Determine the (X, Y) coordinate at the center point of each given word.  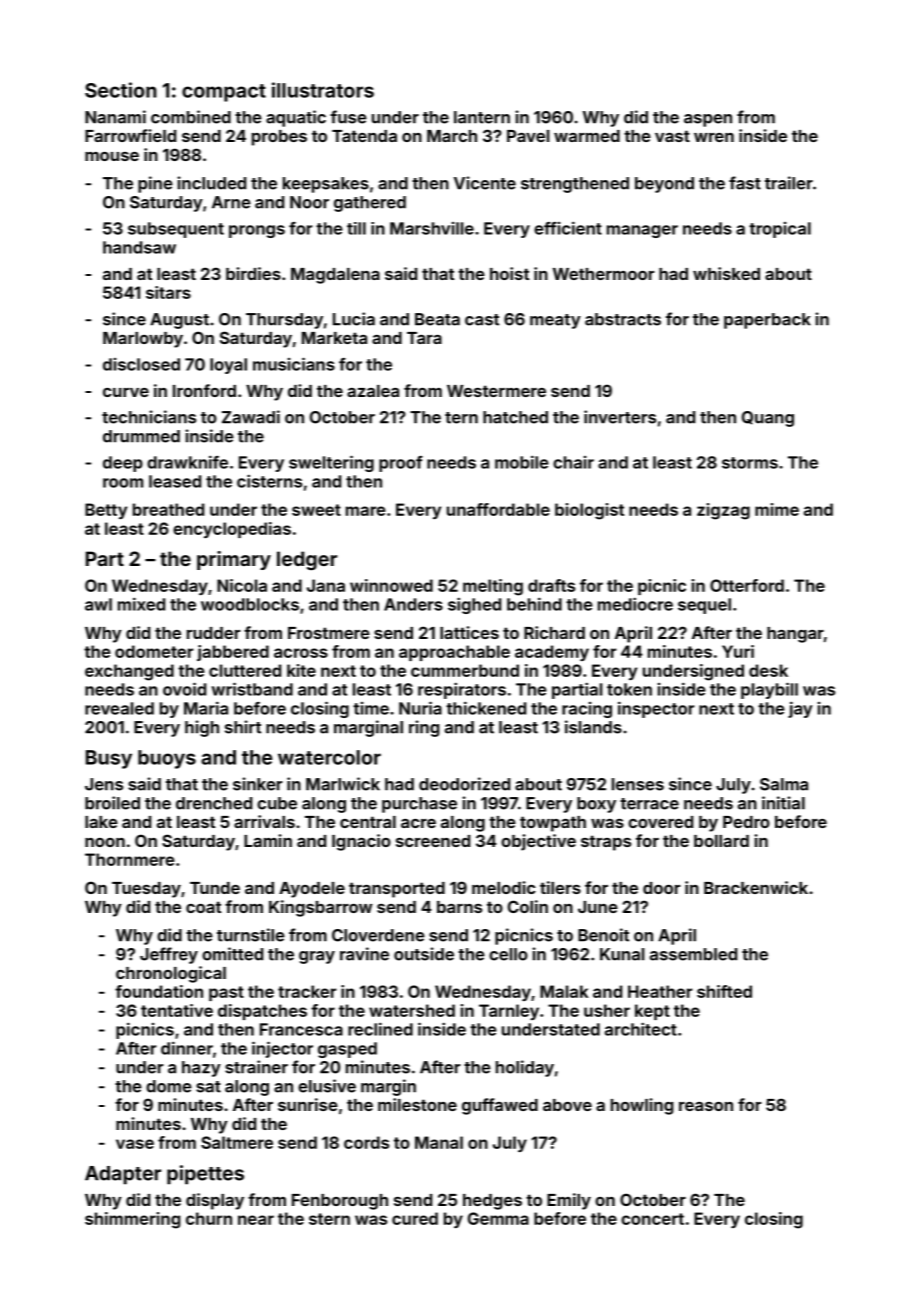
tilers (560, 887)
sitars (168, 292)
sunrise (308, 1104)
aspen (708, 120)
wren (714, 137)
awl (98, 604)
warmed (587, 136)
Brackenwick (756, 887)
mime (777, 509)
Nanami (115, 117)
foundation (159, 991)
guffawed (500, 1106)
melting (493, 587)
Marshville (432, 228)
